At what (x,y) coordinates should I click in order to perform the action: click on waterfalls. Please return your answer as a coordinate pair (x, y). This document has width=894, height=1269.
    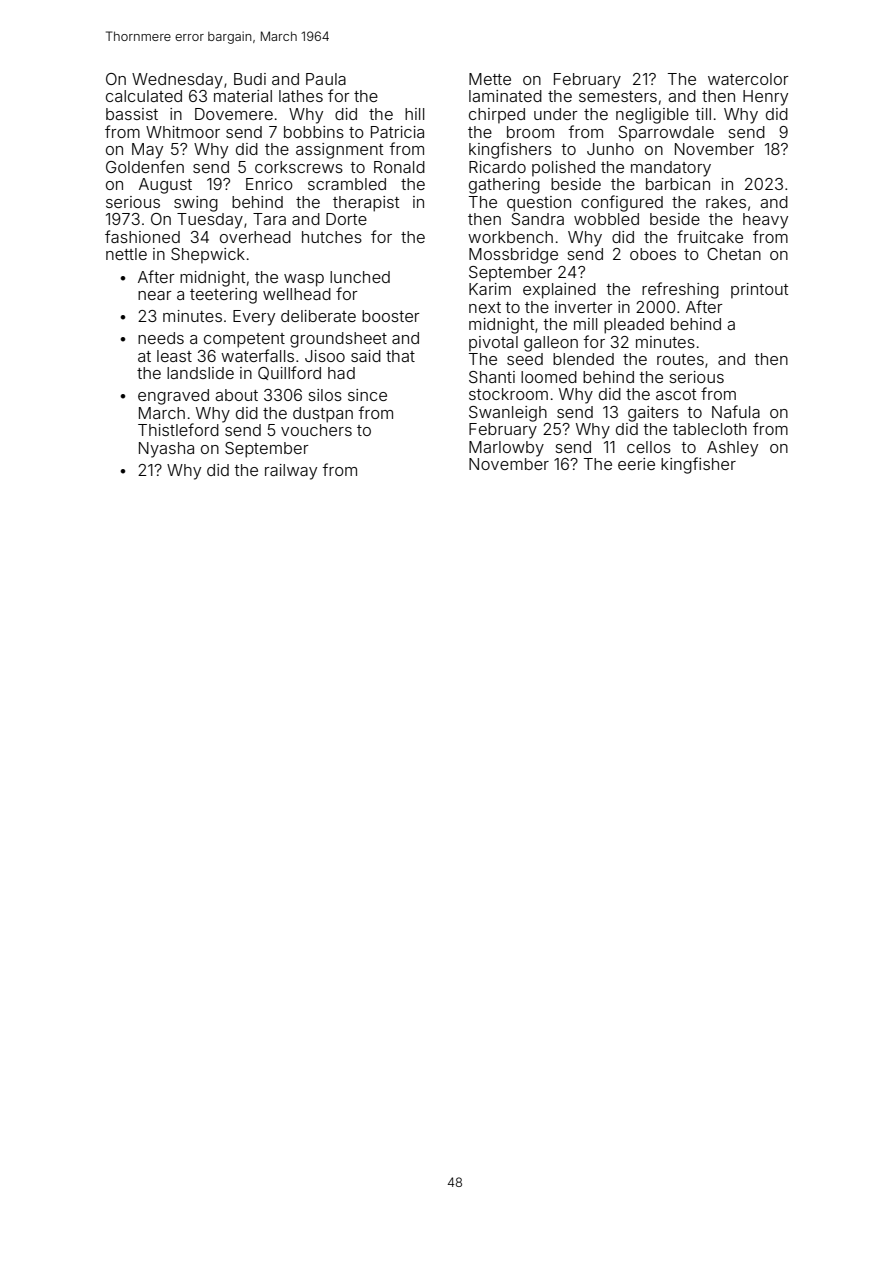
    Looking at the image, I should click on (257, 355).
